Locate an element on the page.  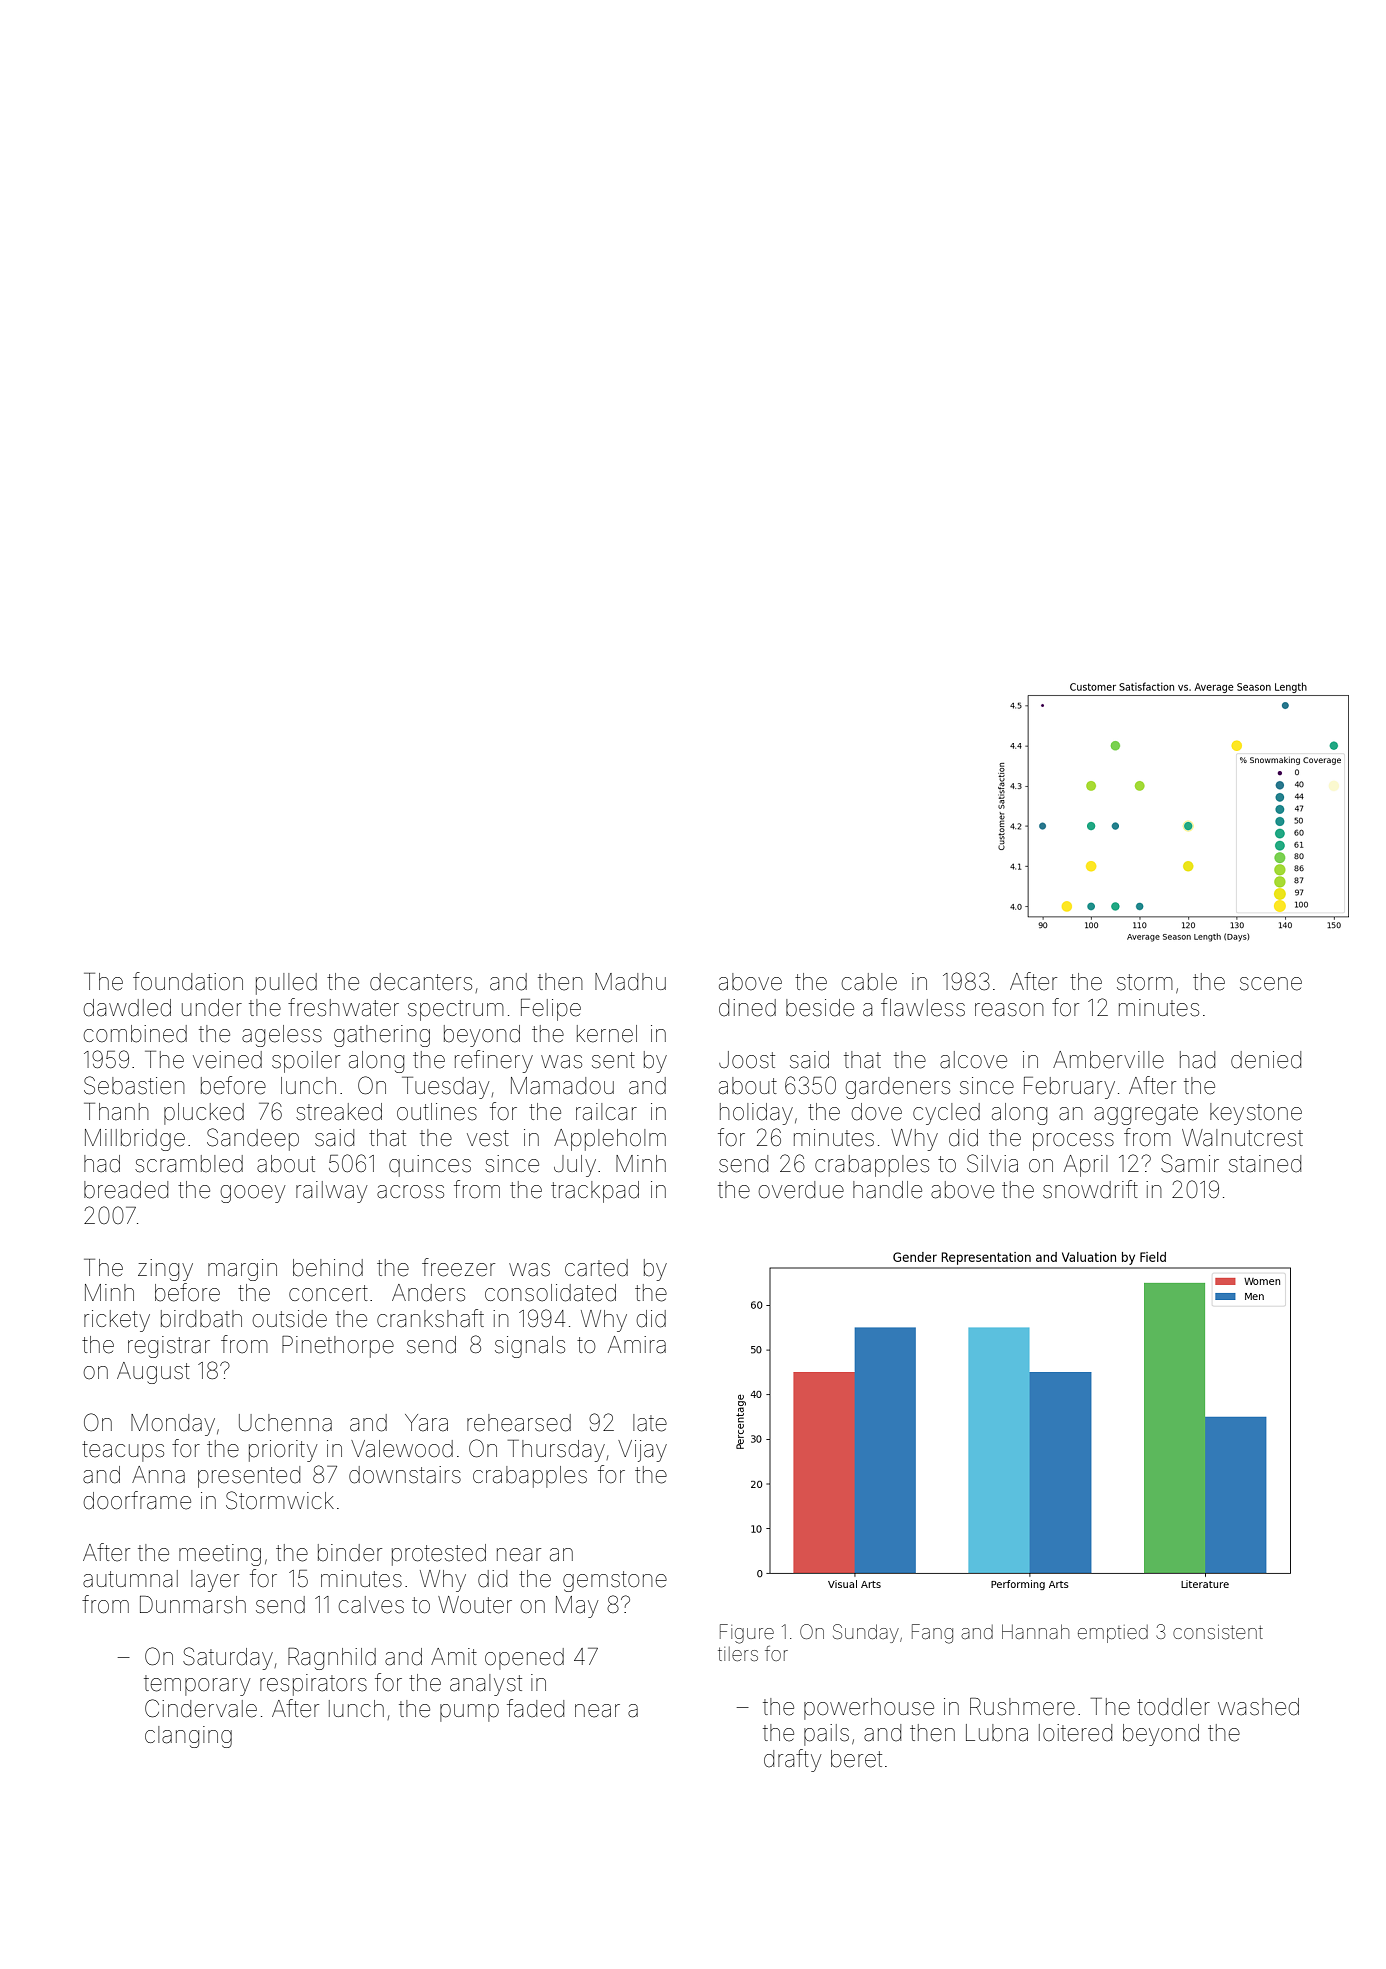
tilers is located at coordinates (738, 1654).
